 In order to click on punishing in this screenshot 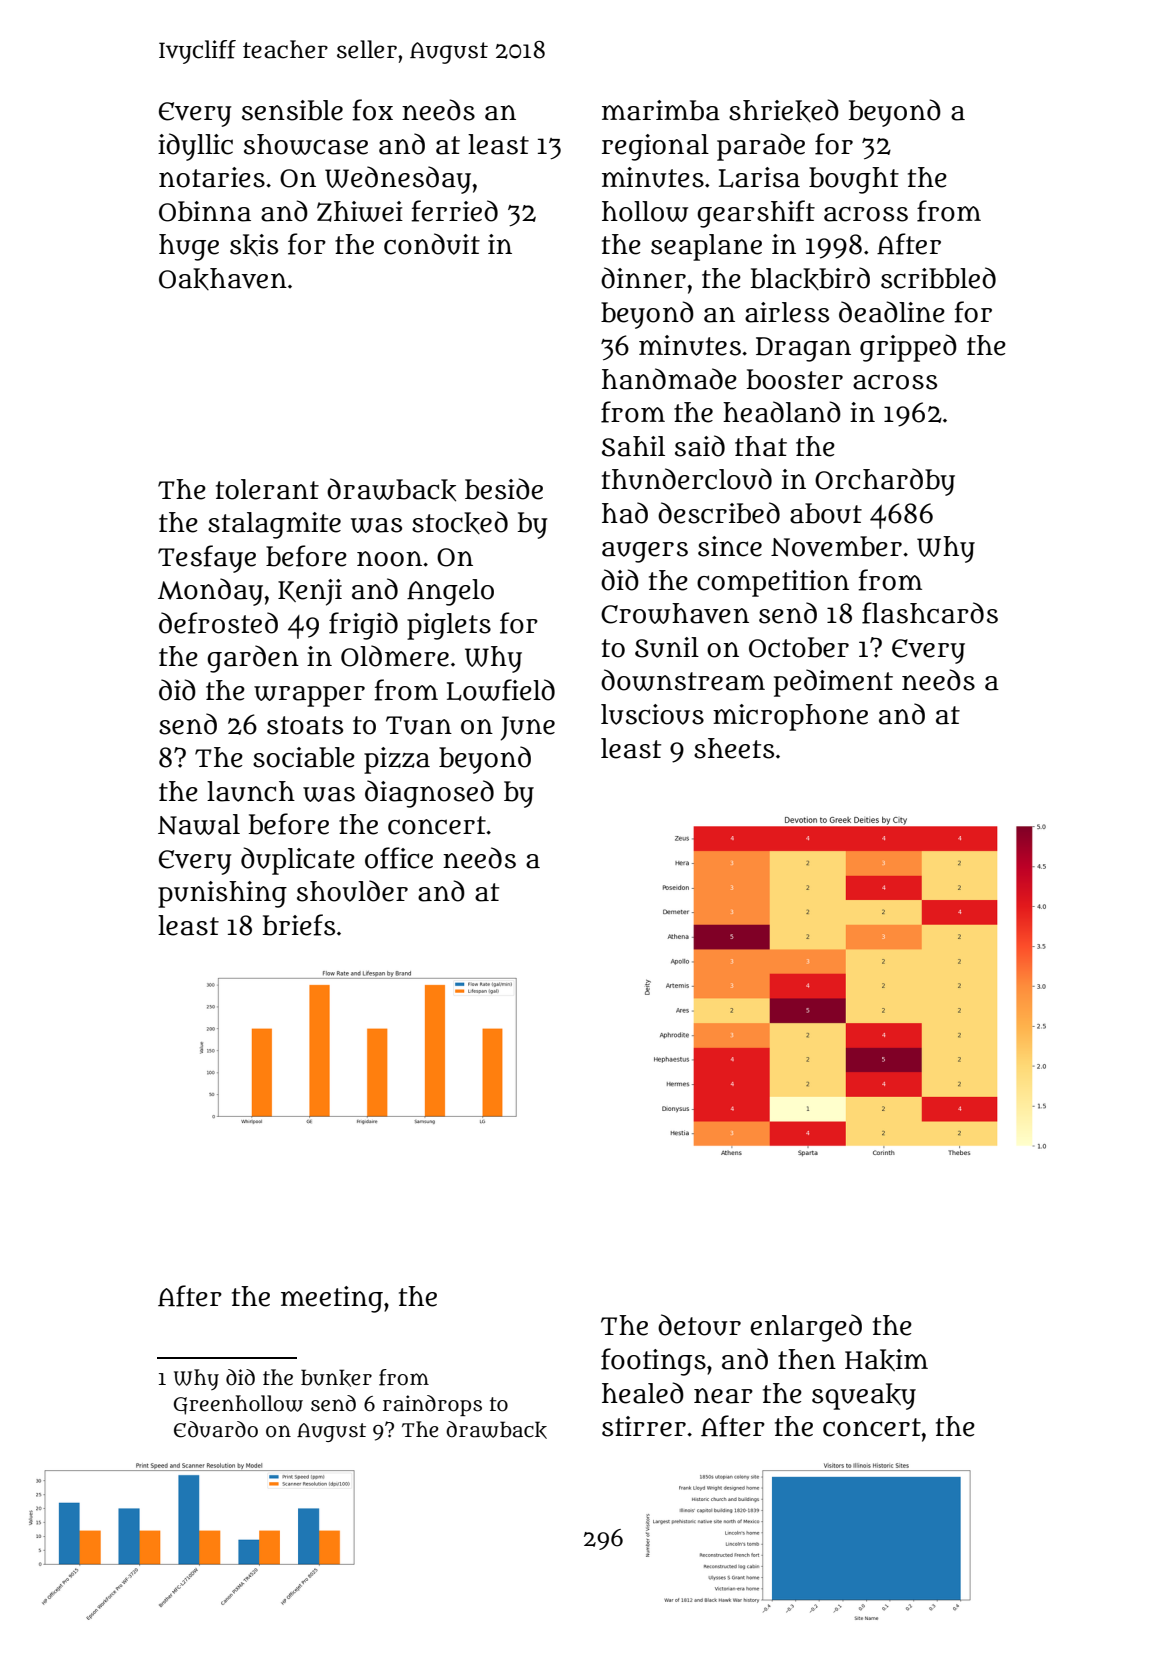, I will do `click(222, 894)`.
